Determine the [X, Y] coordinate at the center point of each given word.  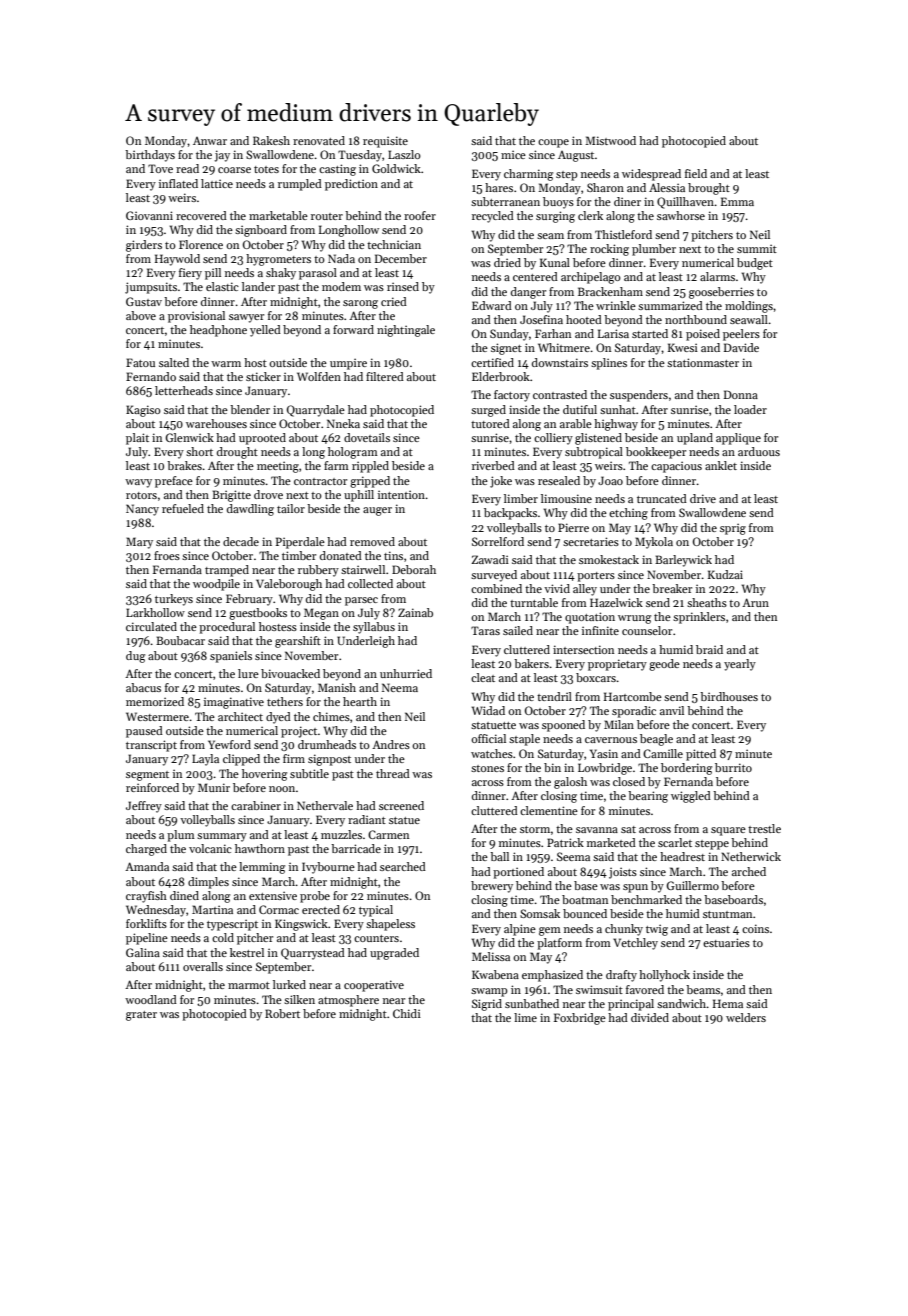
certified [492, 362]
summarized [670, 305]
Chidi [407, 1013]
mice [513, 154]
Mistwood [610, 140]
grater [141, 1016]
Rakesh [271, 140]
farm [336, 465]
